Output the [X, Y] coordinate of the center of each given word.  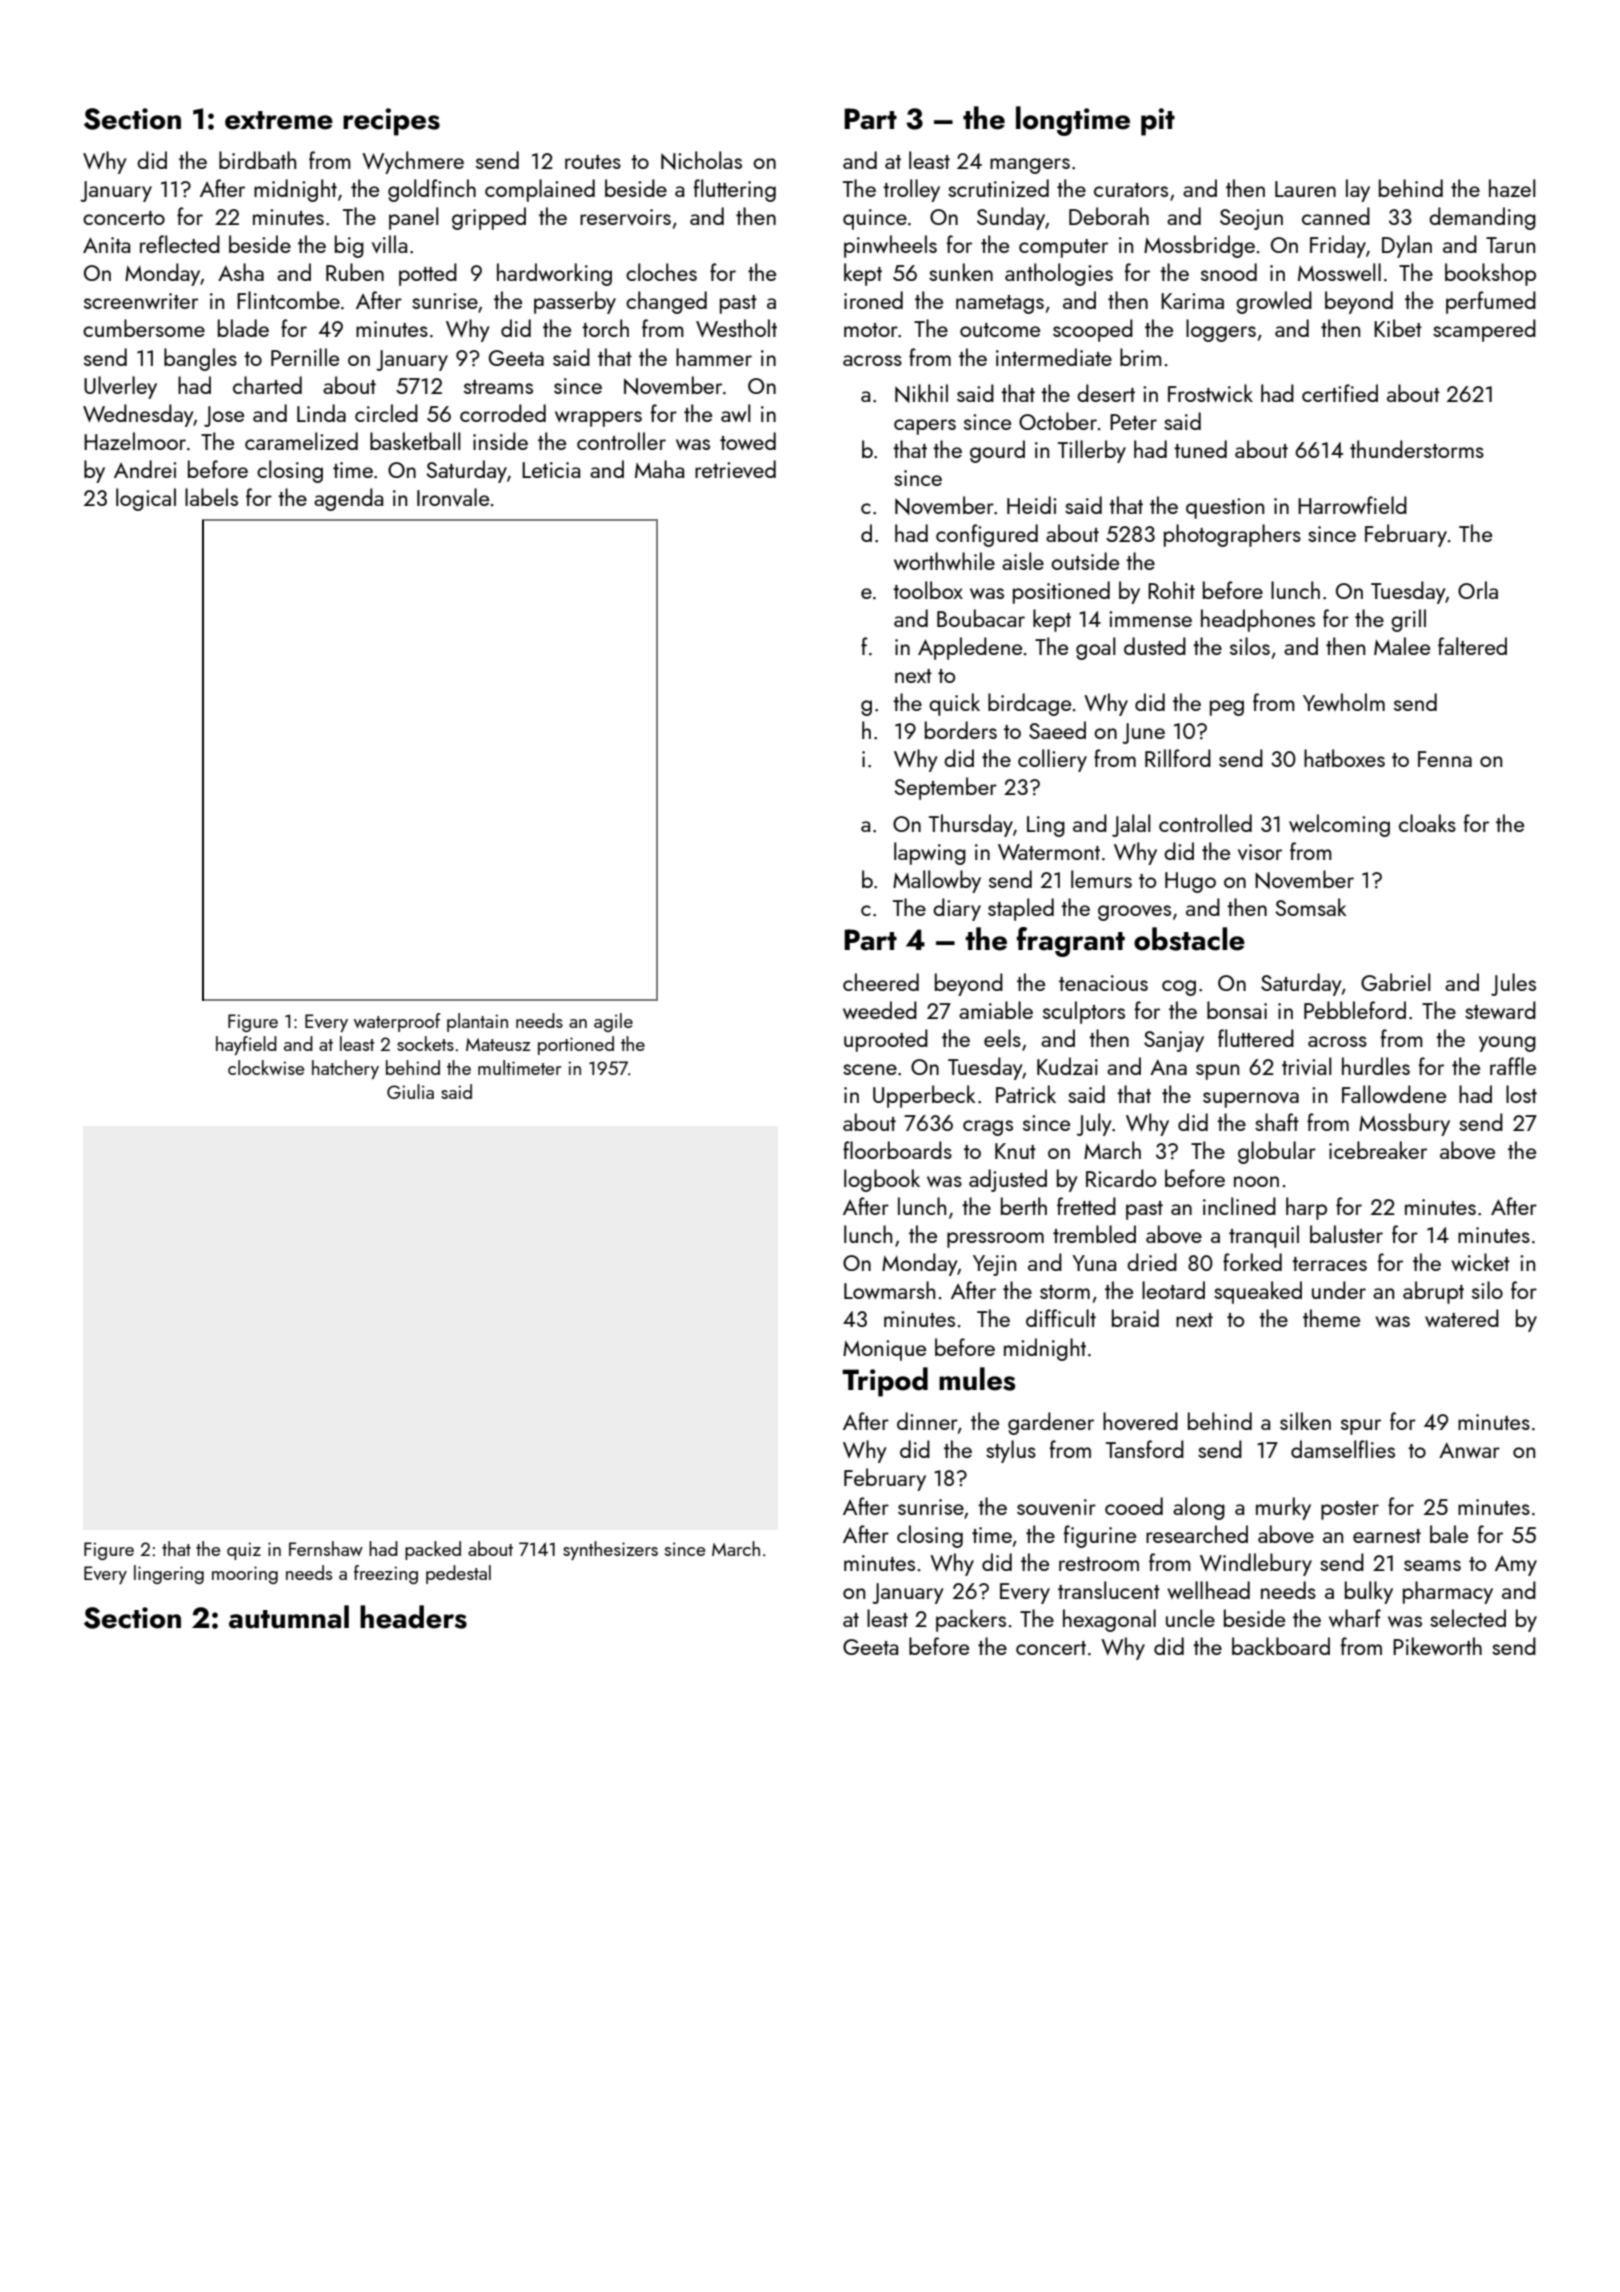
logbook [882, 1180]
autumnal [289, 1617]
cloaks [1427, 823]
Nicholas [701, 160]
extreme [279, 120]
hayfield [246, 1045]
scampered [1484, 330]
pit [1158, 122]
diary [957, 909]
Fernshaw [326, 1548]
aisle [1023, 561]
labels [211, 497]
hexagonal [1109, 1620]
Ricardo [1121, 1178]
